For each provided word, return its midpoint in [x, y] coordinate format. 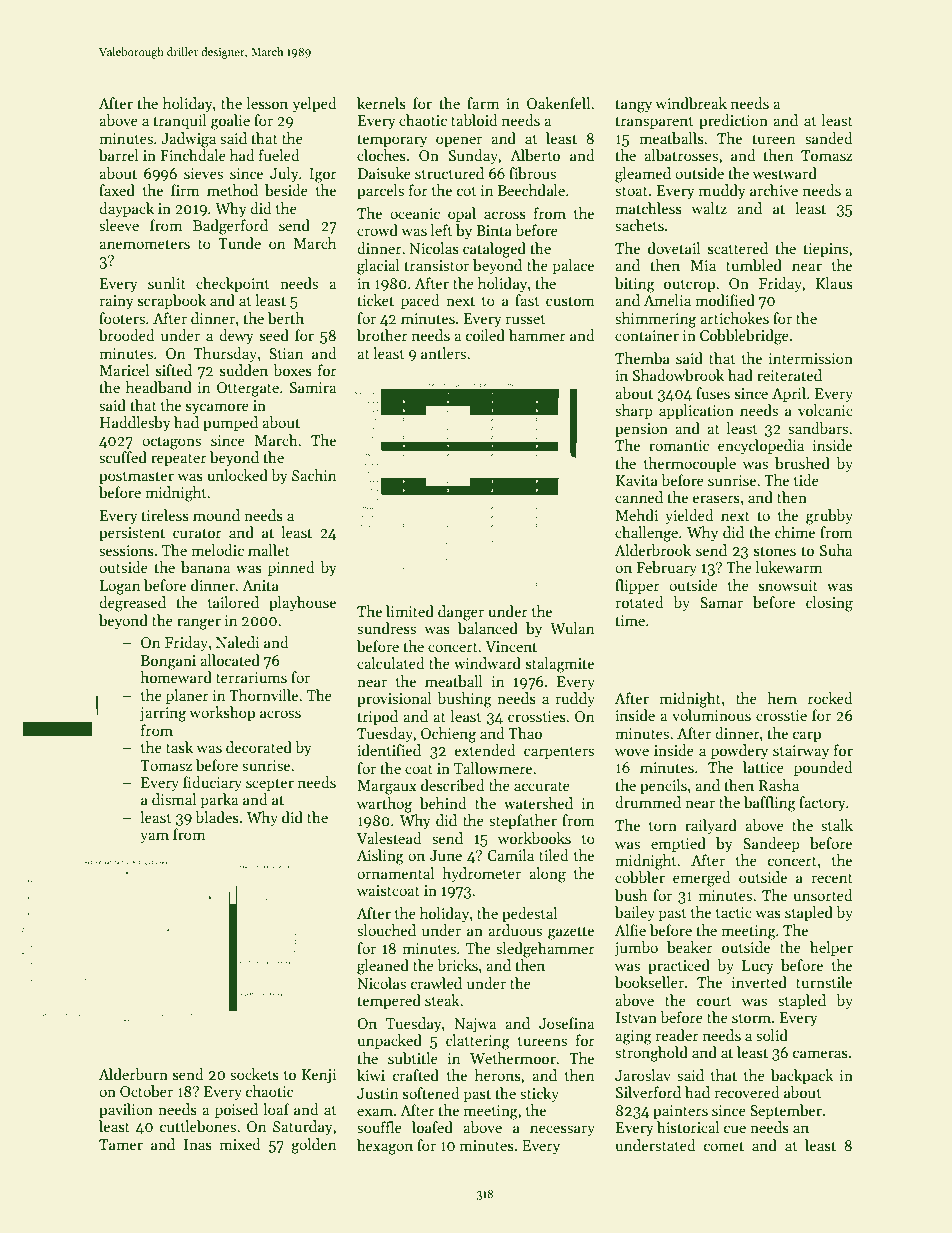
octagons [171, 443]
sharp [634, 411]
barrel [119, 155]
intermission [811, 358]
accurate [542, 786]
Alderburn [133, 1074]
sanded [829, 138]
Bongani [168, 662]
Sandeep [771, 844]
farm [483, 103]
